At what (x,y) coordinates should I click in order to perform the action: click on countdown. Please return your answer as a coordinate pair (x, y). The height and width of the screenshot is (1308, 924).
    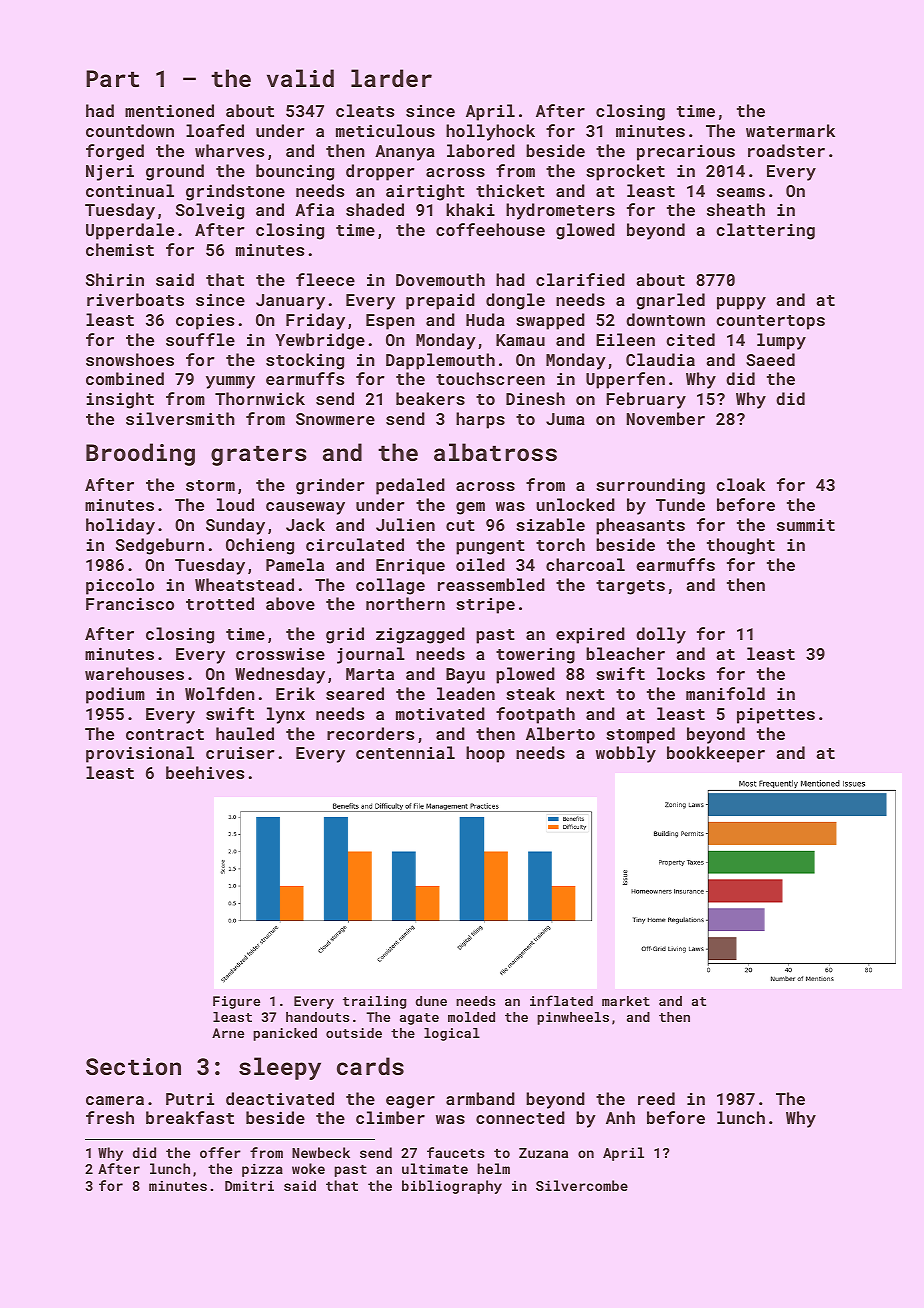
    Looking at the image, I should click on (130, 130).
